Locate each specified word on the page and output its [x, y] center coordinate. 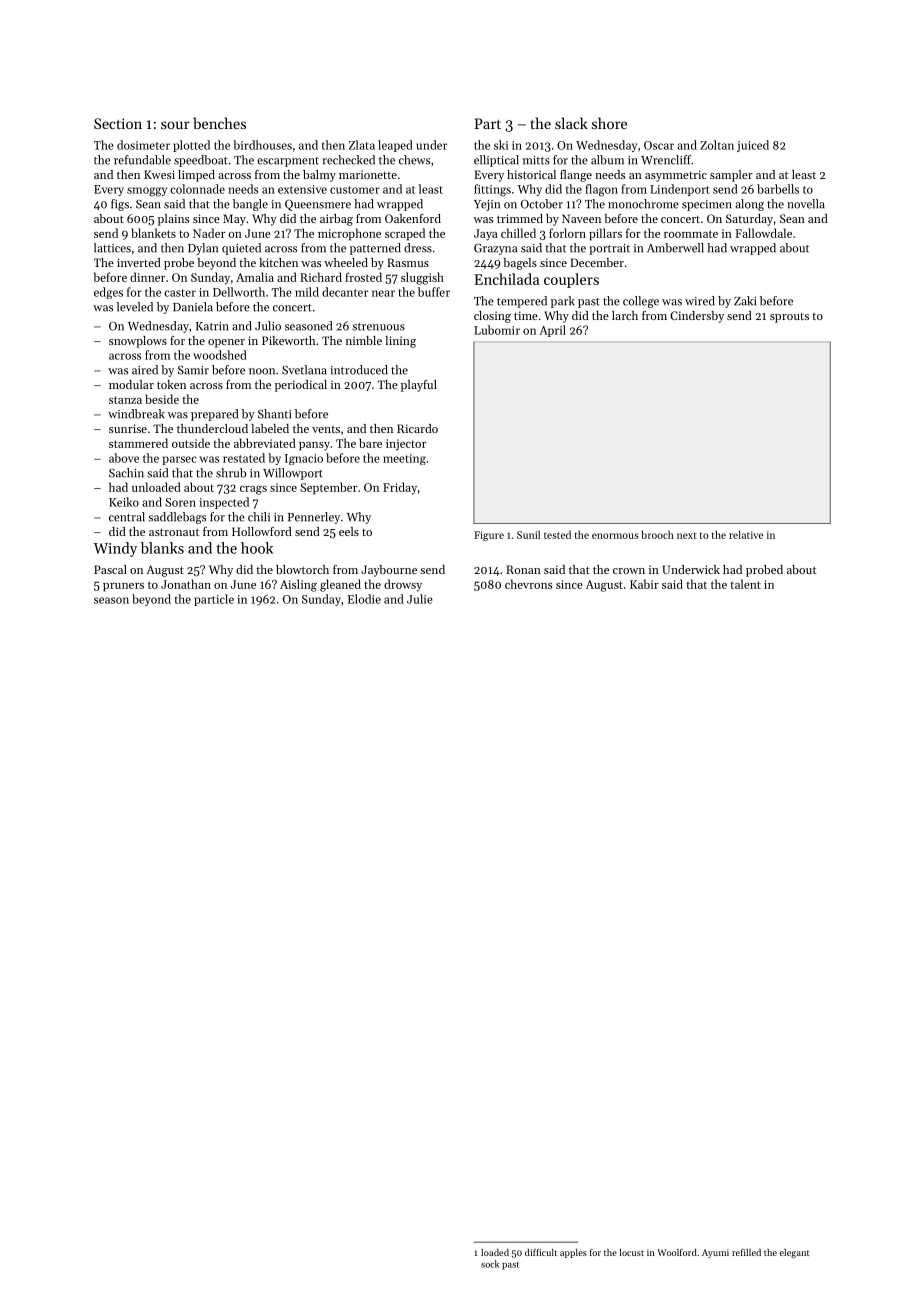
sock [490, 1264]
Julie [420, 599]
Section [118, 123]
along [749, 205]
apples [573, 1253]
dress [418, 248]
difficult [541, 1252]
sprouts [789, 318]
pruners [123, 587]
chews [414, 160]
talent [746, 584]
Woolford [677, 1252]
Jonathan [186, 584]
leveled [135, 307]
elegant [795, 1253]
